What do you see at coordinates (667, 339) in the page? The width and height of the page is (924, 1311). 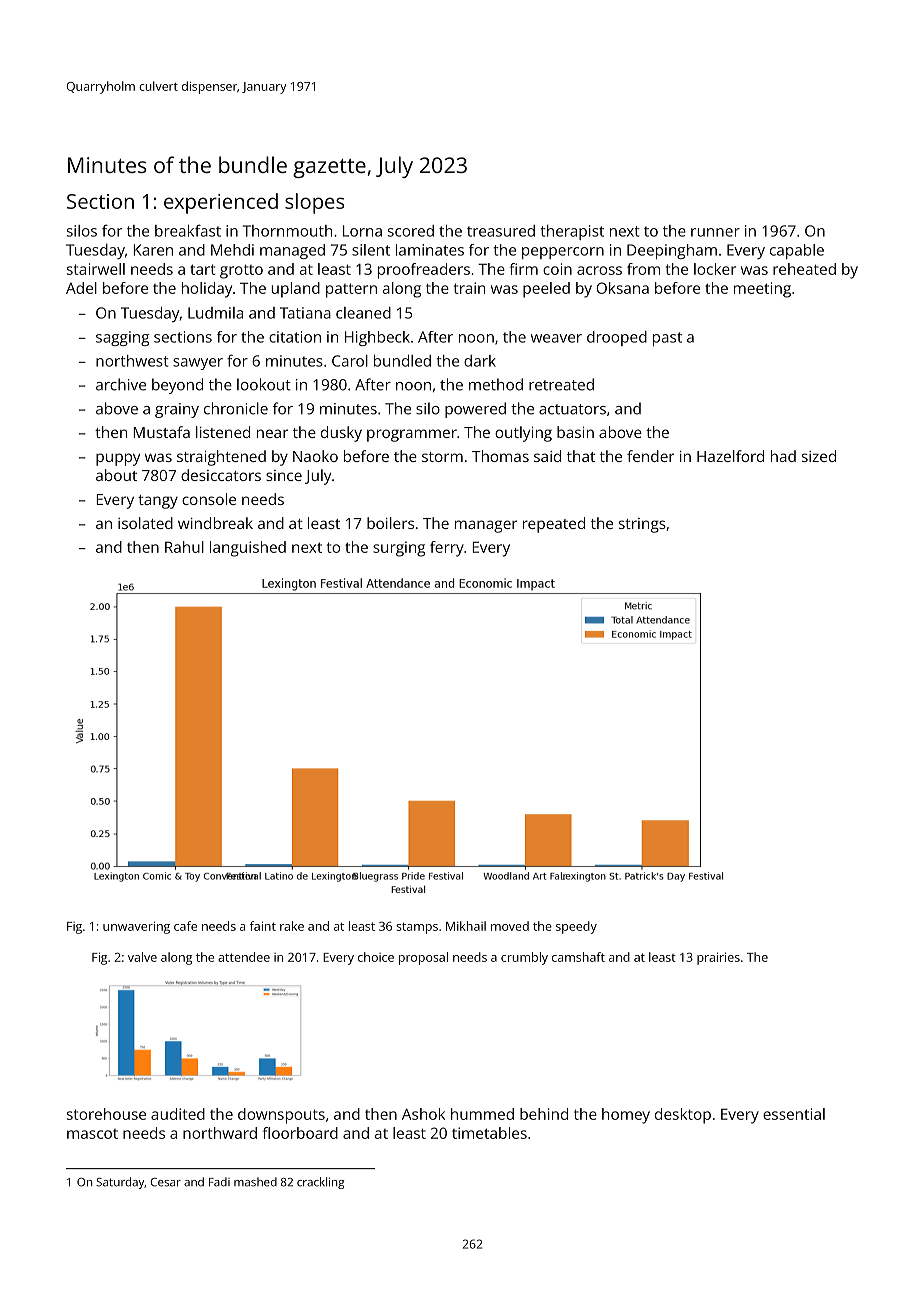 I see `past` at bounding box center [667, 339].
